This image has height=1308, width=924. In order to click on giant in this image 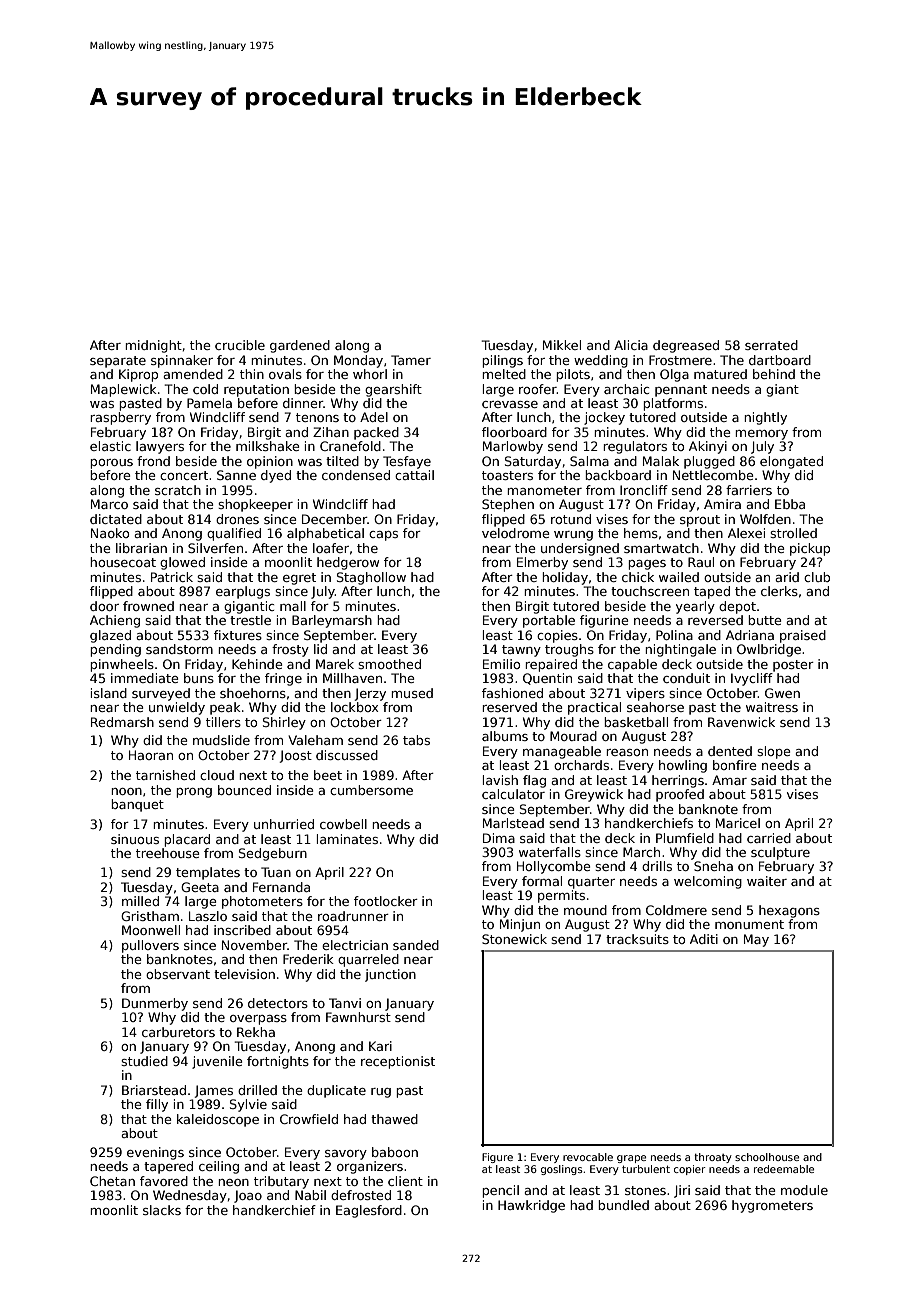, I will do `click(782, 390)`.
